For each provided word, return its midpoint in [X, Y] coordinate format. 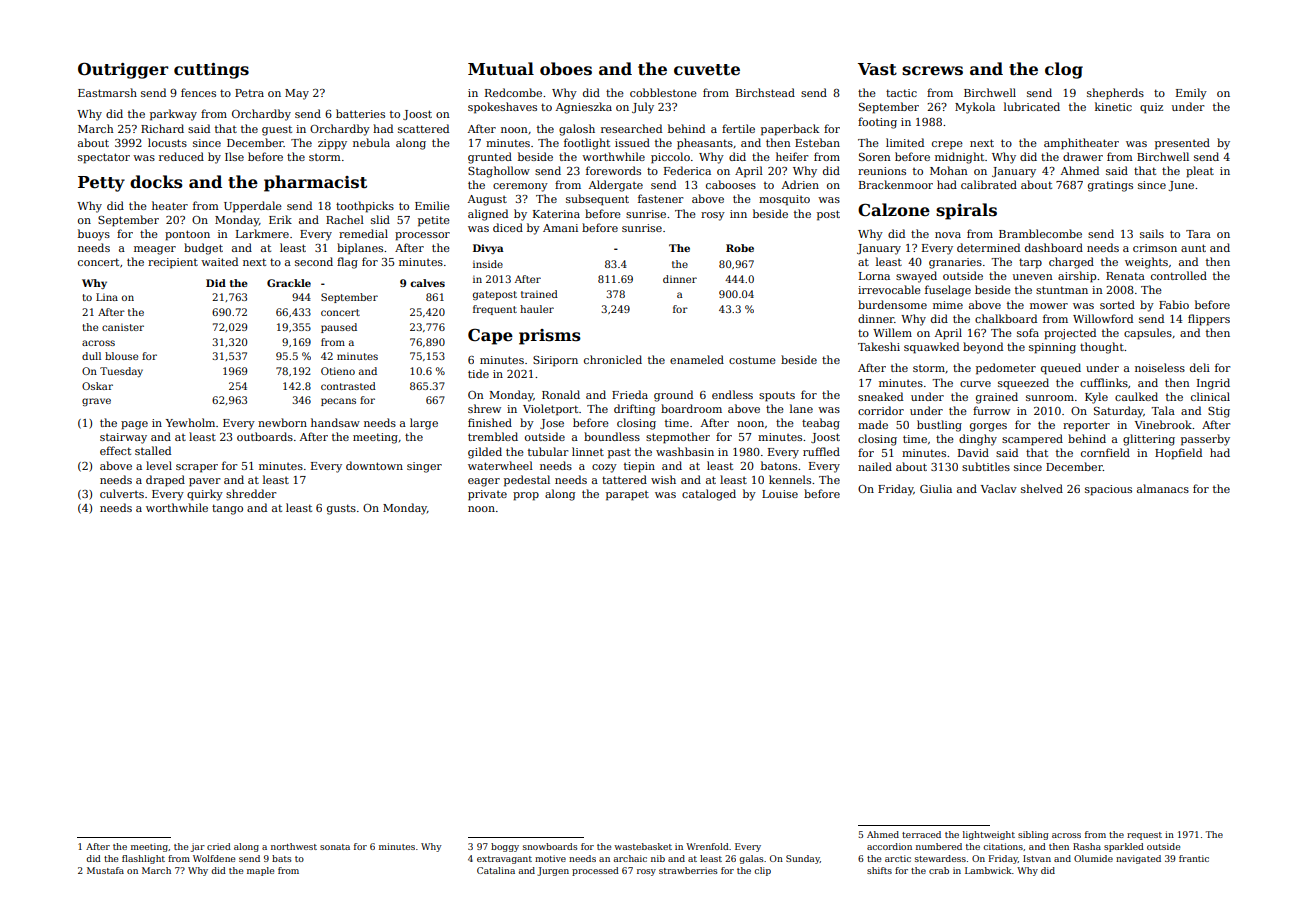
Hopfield [1178, 454]
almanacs [1163, 488]
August [487, 200]
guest [277, 130]
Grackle [289, 283]
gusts [341, 509]
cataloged [709, 495]
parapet [627, 496]
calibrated [989, 184]
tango [227, 509]
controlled [1179, 275]
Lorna [874, 276]
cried [219, 846]
